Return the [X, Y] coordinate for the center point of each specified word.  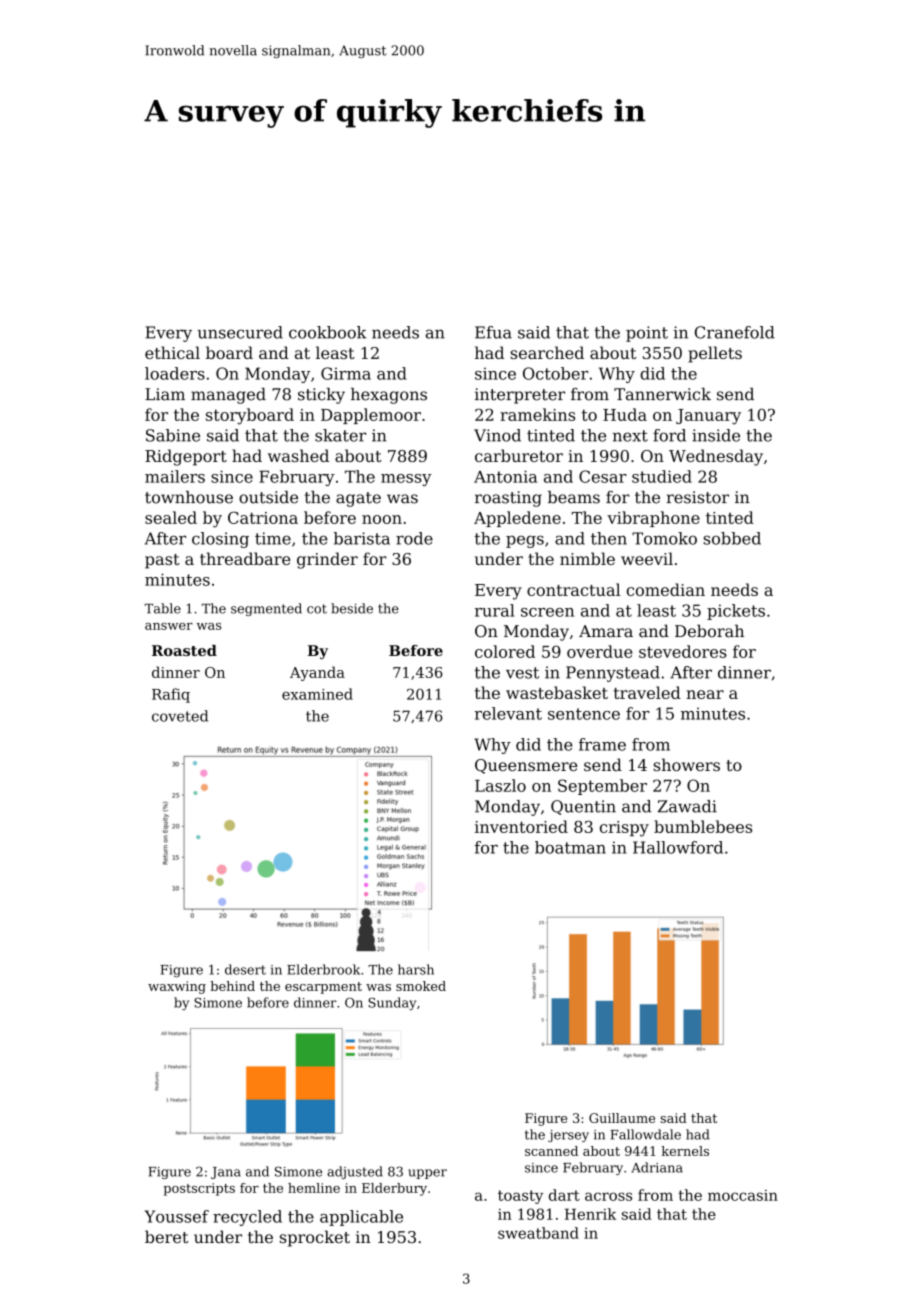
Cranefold [735, 332]
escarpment [323, 988]
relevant [508, 713]
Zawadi [687, 806]
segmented [266, 609]
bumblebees [703, 826]
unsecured [240, 332]
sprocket [315, 1238]
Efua [493, 332]
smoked [421, 986]
